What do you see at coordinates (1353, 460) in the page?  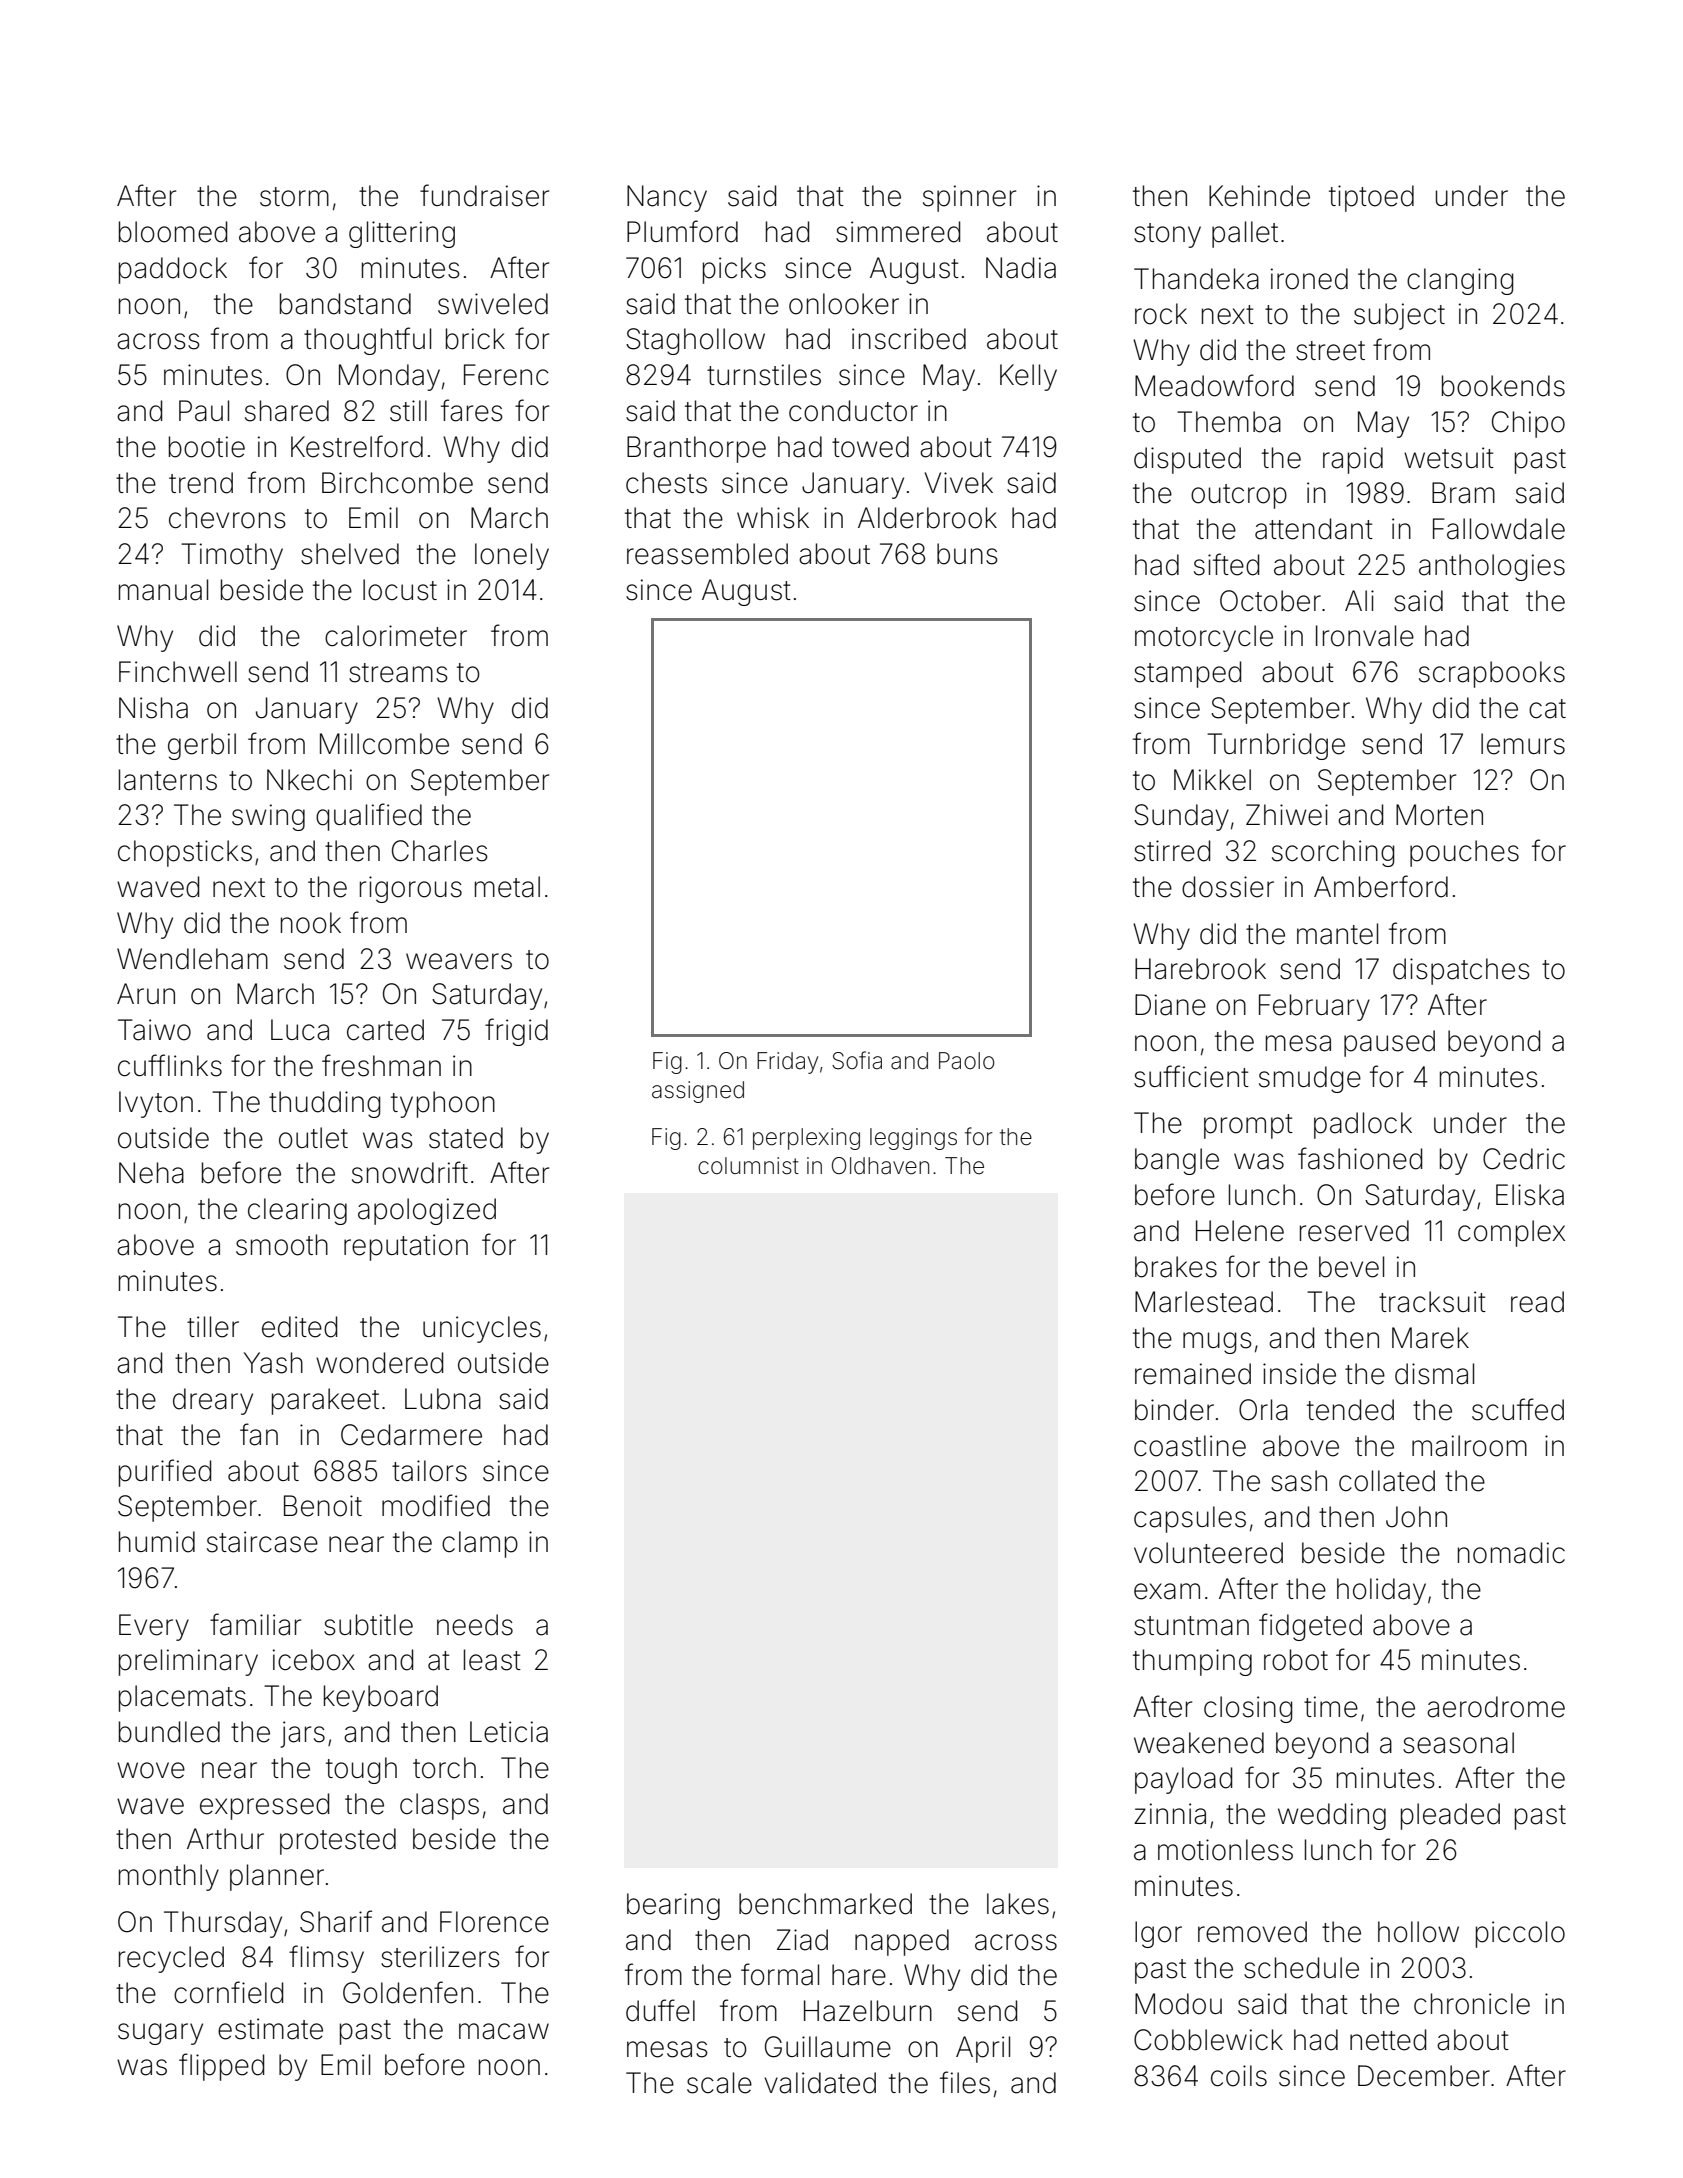 I see `rapid` at bounding box center [1353, 460].
